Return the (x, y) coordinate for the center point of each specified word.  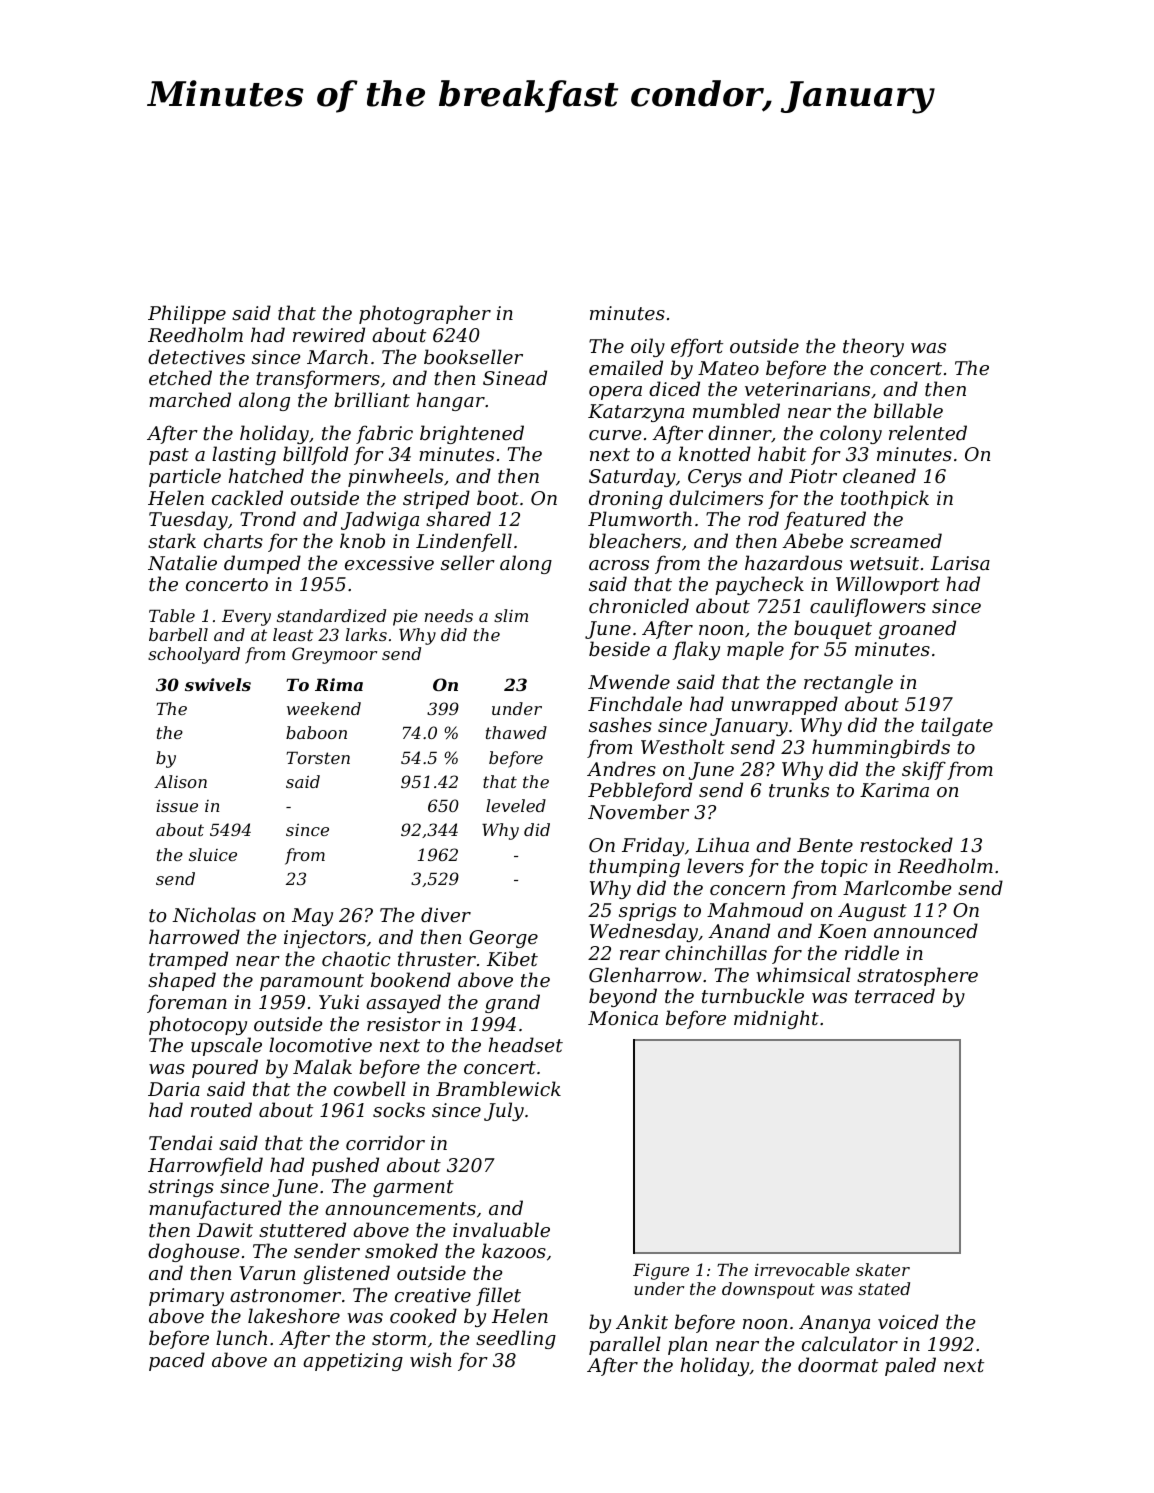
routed (221, 1109)
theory (873, 347)
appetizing (353, 1362)
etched (180, 377)
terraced (895, 995)
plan (687, 1345)
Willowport (888, 585)
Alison (180, 781)
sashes (620, 724)
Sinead (515, 377)
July (504, 1111)
